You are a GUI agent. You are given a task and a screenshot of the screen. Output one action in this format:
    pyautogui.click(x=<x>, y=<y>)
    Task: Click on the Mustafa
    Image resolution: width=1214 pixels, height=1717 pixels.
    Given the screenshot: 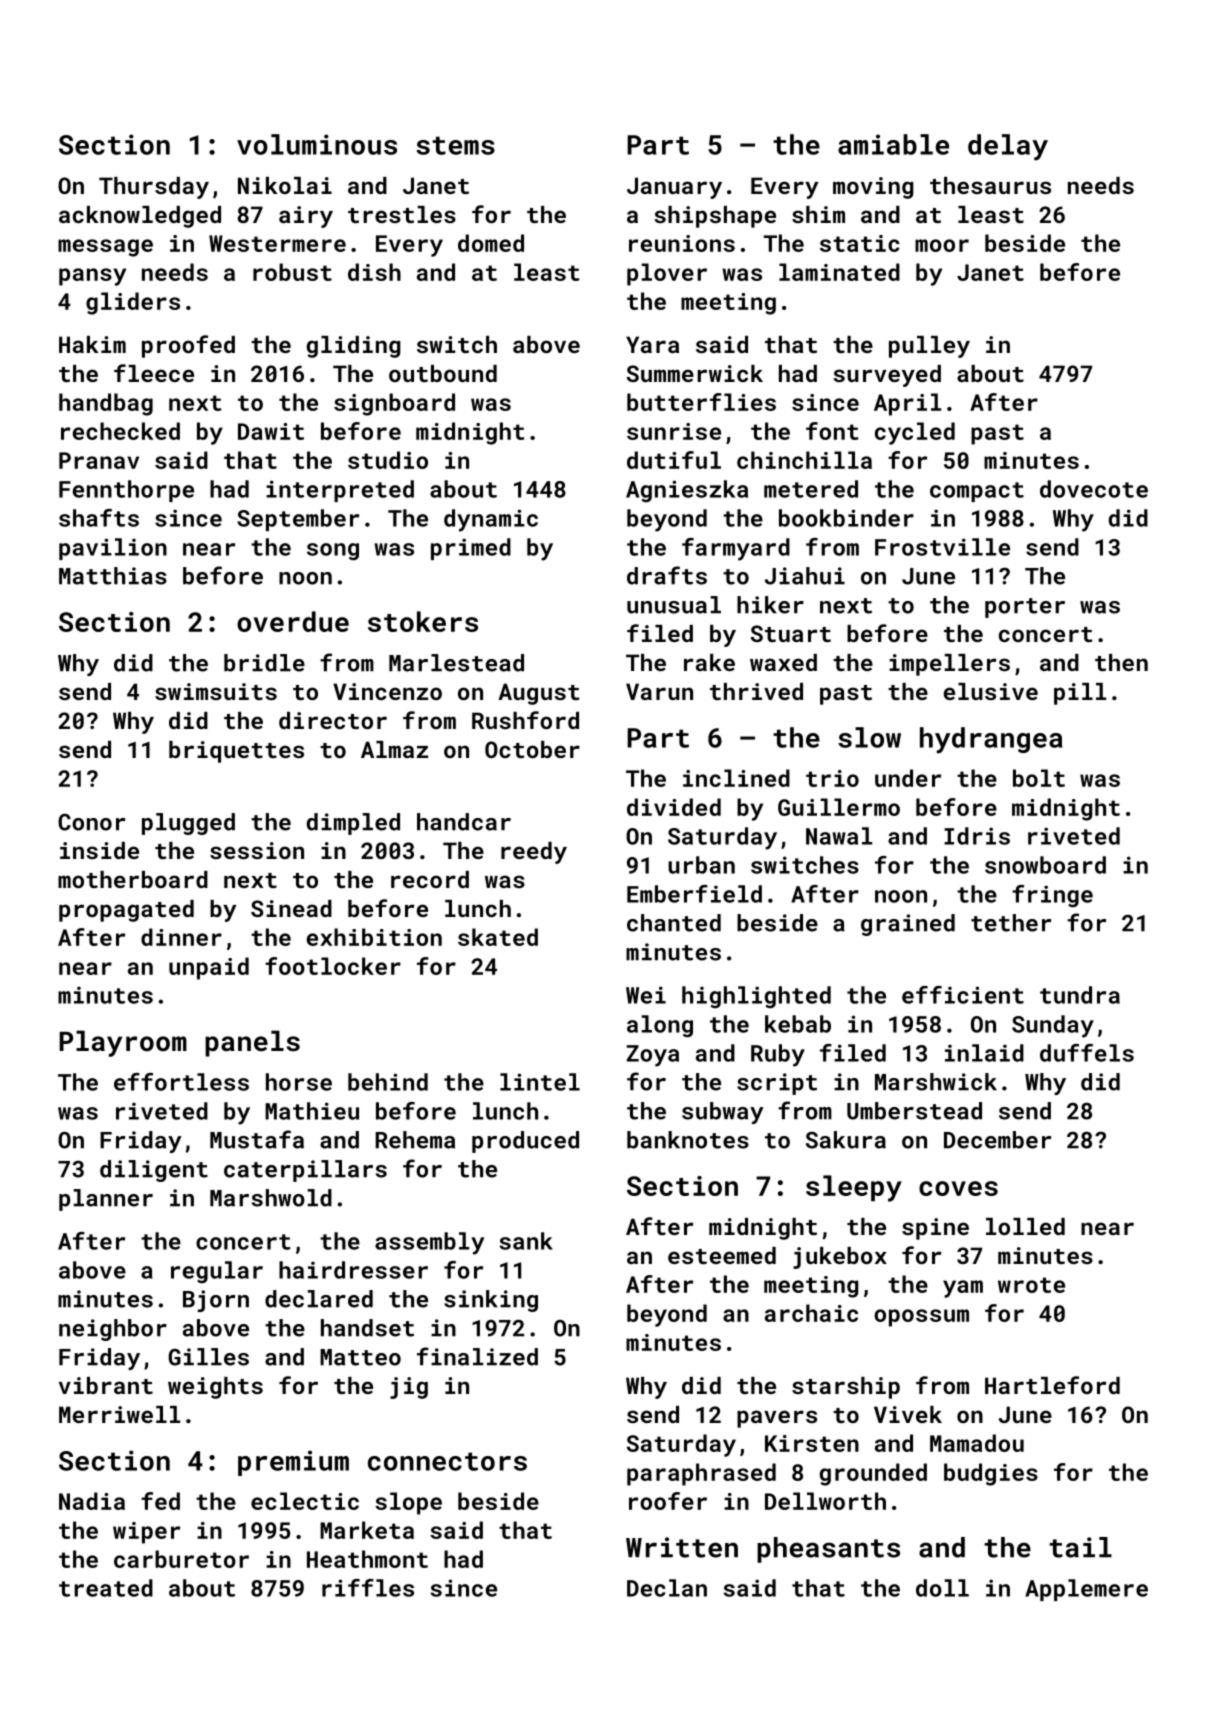 What is the action you would take?
    pyautogui.click(x=257, y=1139)
